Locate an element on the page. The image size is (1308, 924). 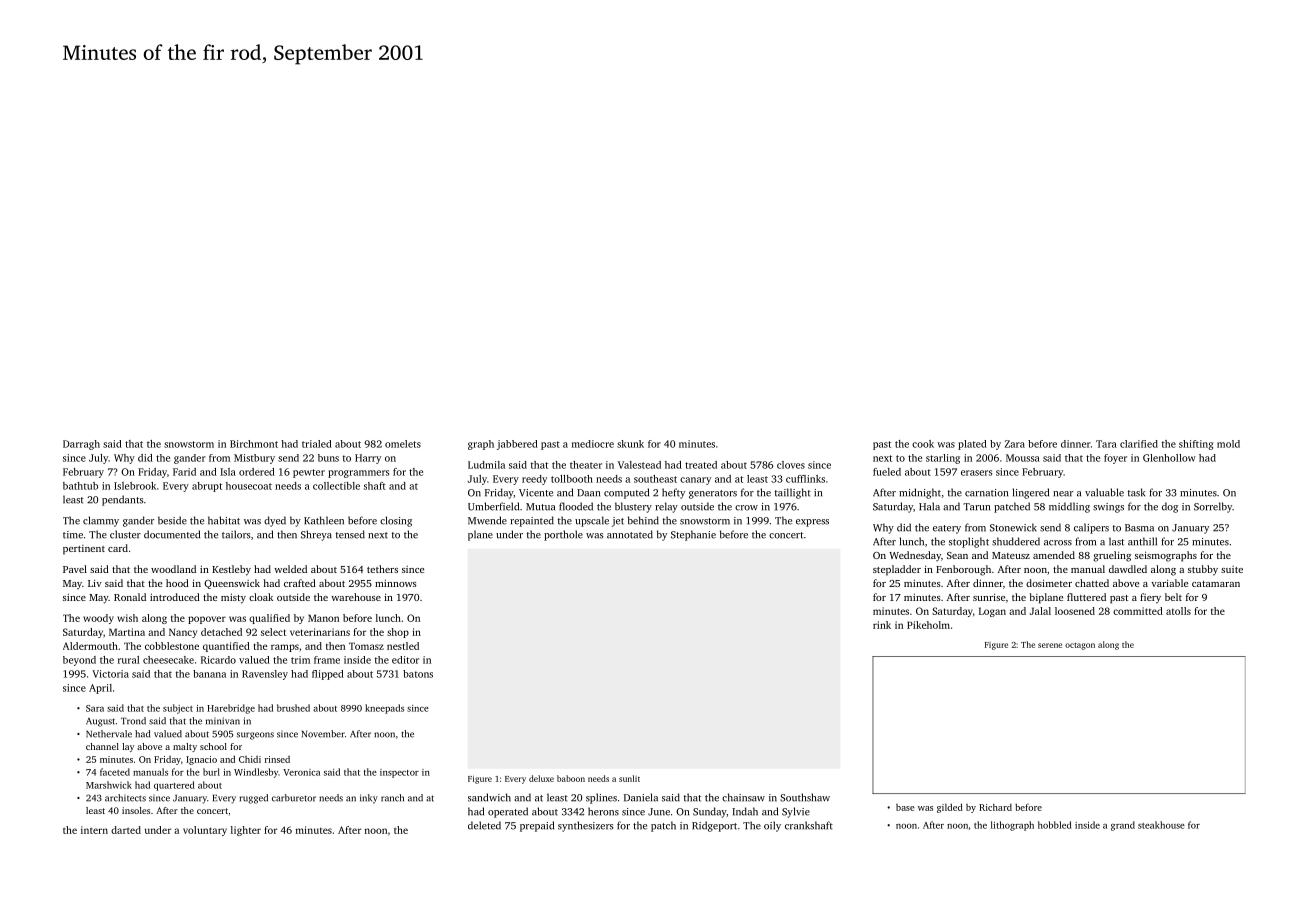
kneepads is located at coordinates (384, 709).
